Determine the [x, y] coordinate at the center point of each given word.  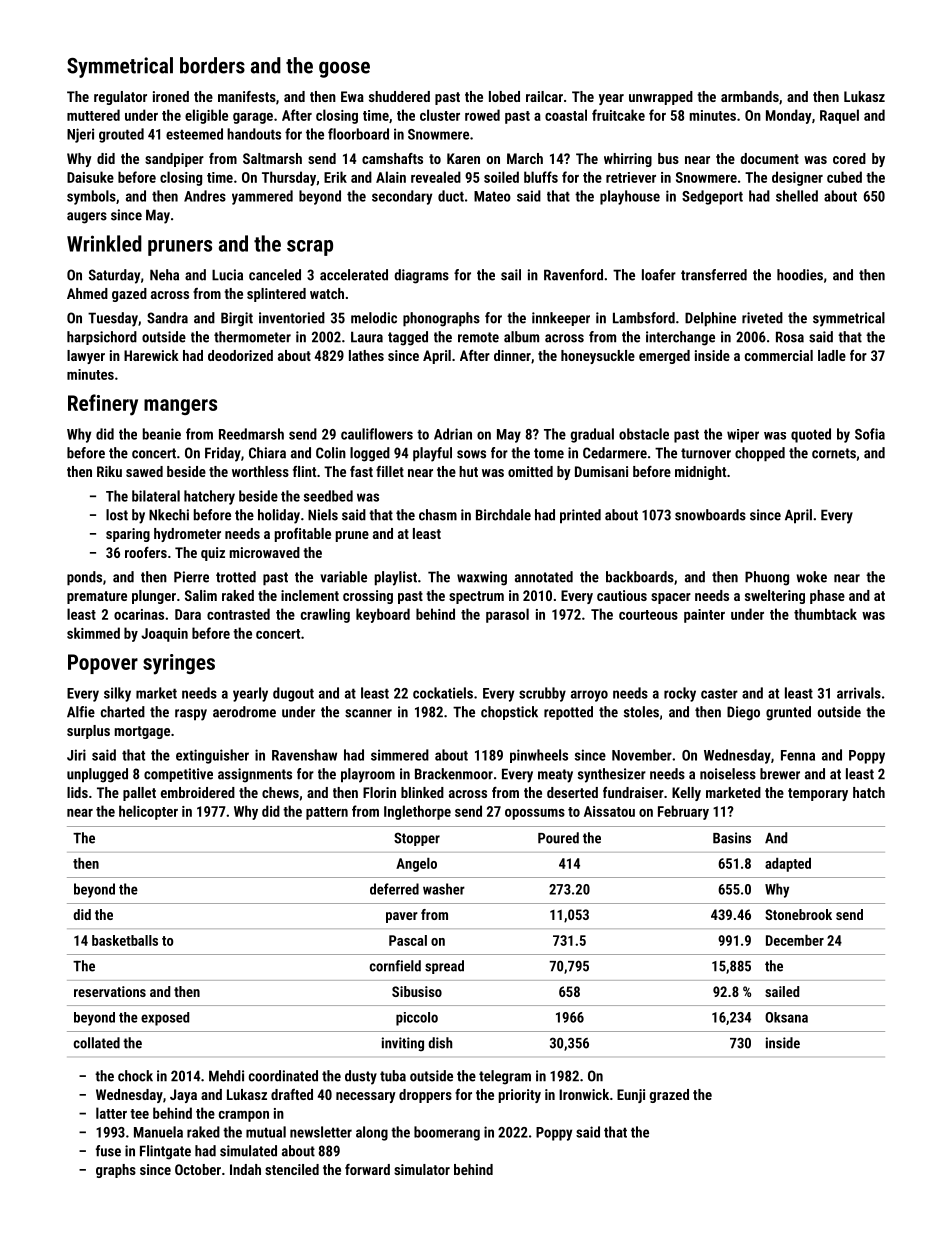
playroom [368, 775]
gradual [592, 435]
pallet [139, 794]
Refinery [103, 405]
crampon [244, 1116]
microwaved [265, 552]
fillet [390, 471]
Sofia [870, 434]
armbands [750, 96]
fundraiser [633, 792]
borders [212, 65]
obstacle [644, 434]
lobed [504, 96]
